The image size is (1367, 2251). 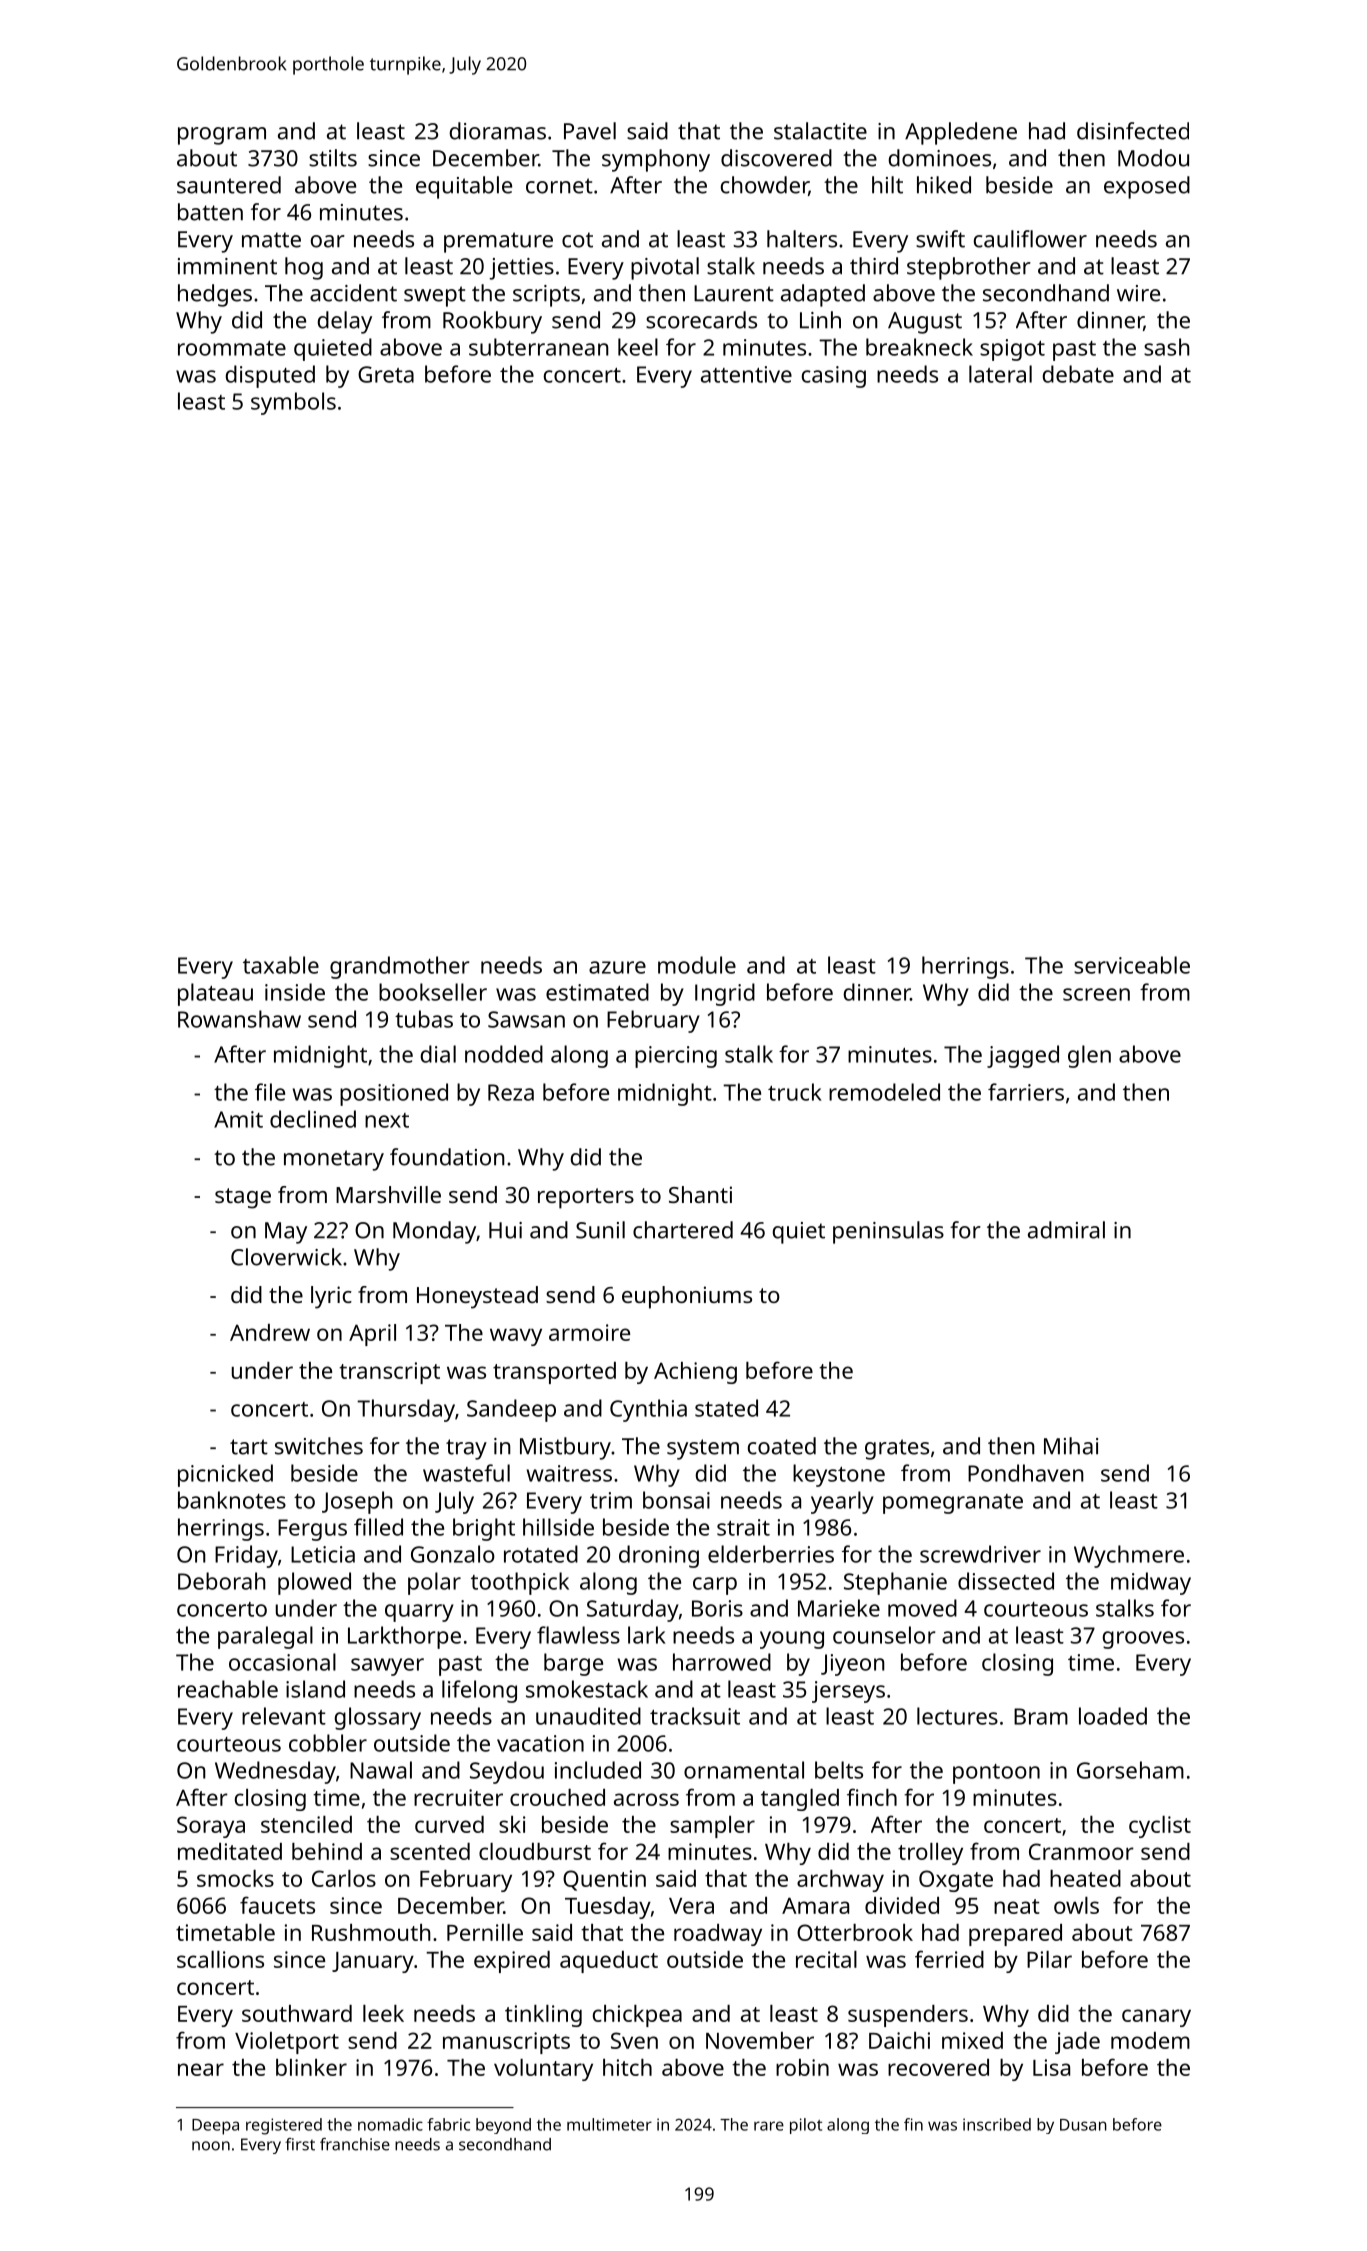 What do you see at coordinates (598, 1770) in the page?
I see `included` at bounding box center [598, 1770].
